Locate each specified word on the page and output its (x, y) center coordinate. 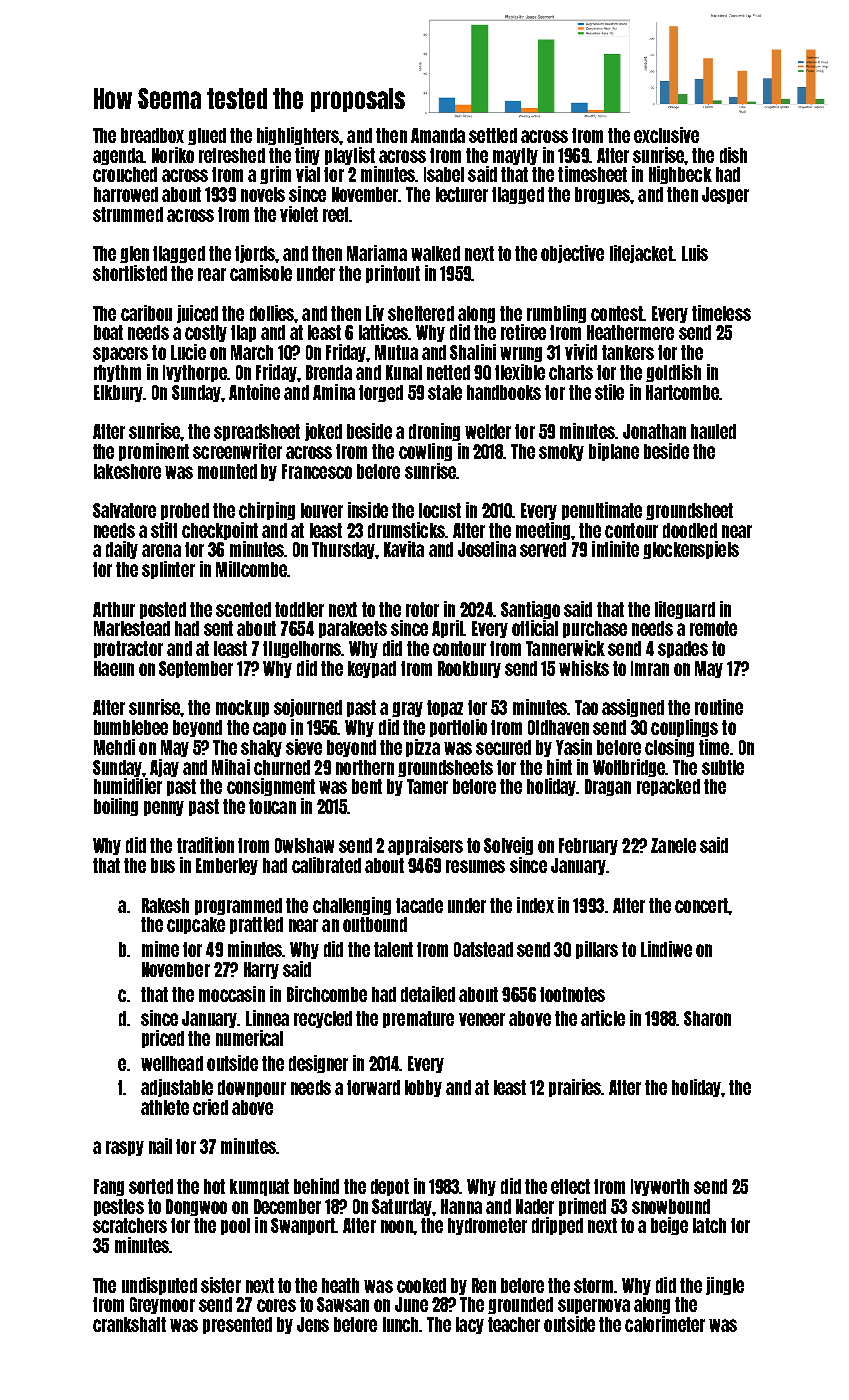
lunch (401, 1324)
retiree (523, 332)
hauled (713, 431)
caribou (146, 313)
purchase (595, 629)
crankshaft (129, 1324)
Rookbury (469, 669)
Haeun (114, 668)
